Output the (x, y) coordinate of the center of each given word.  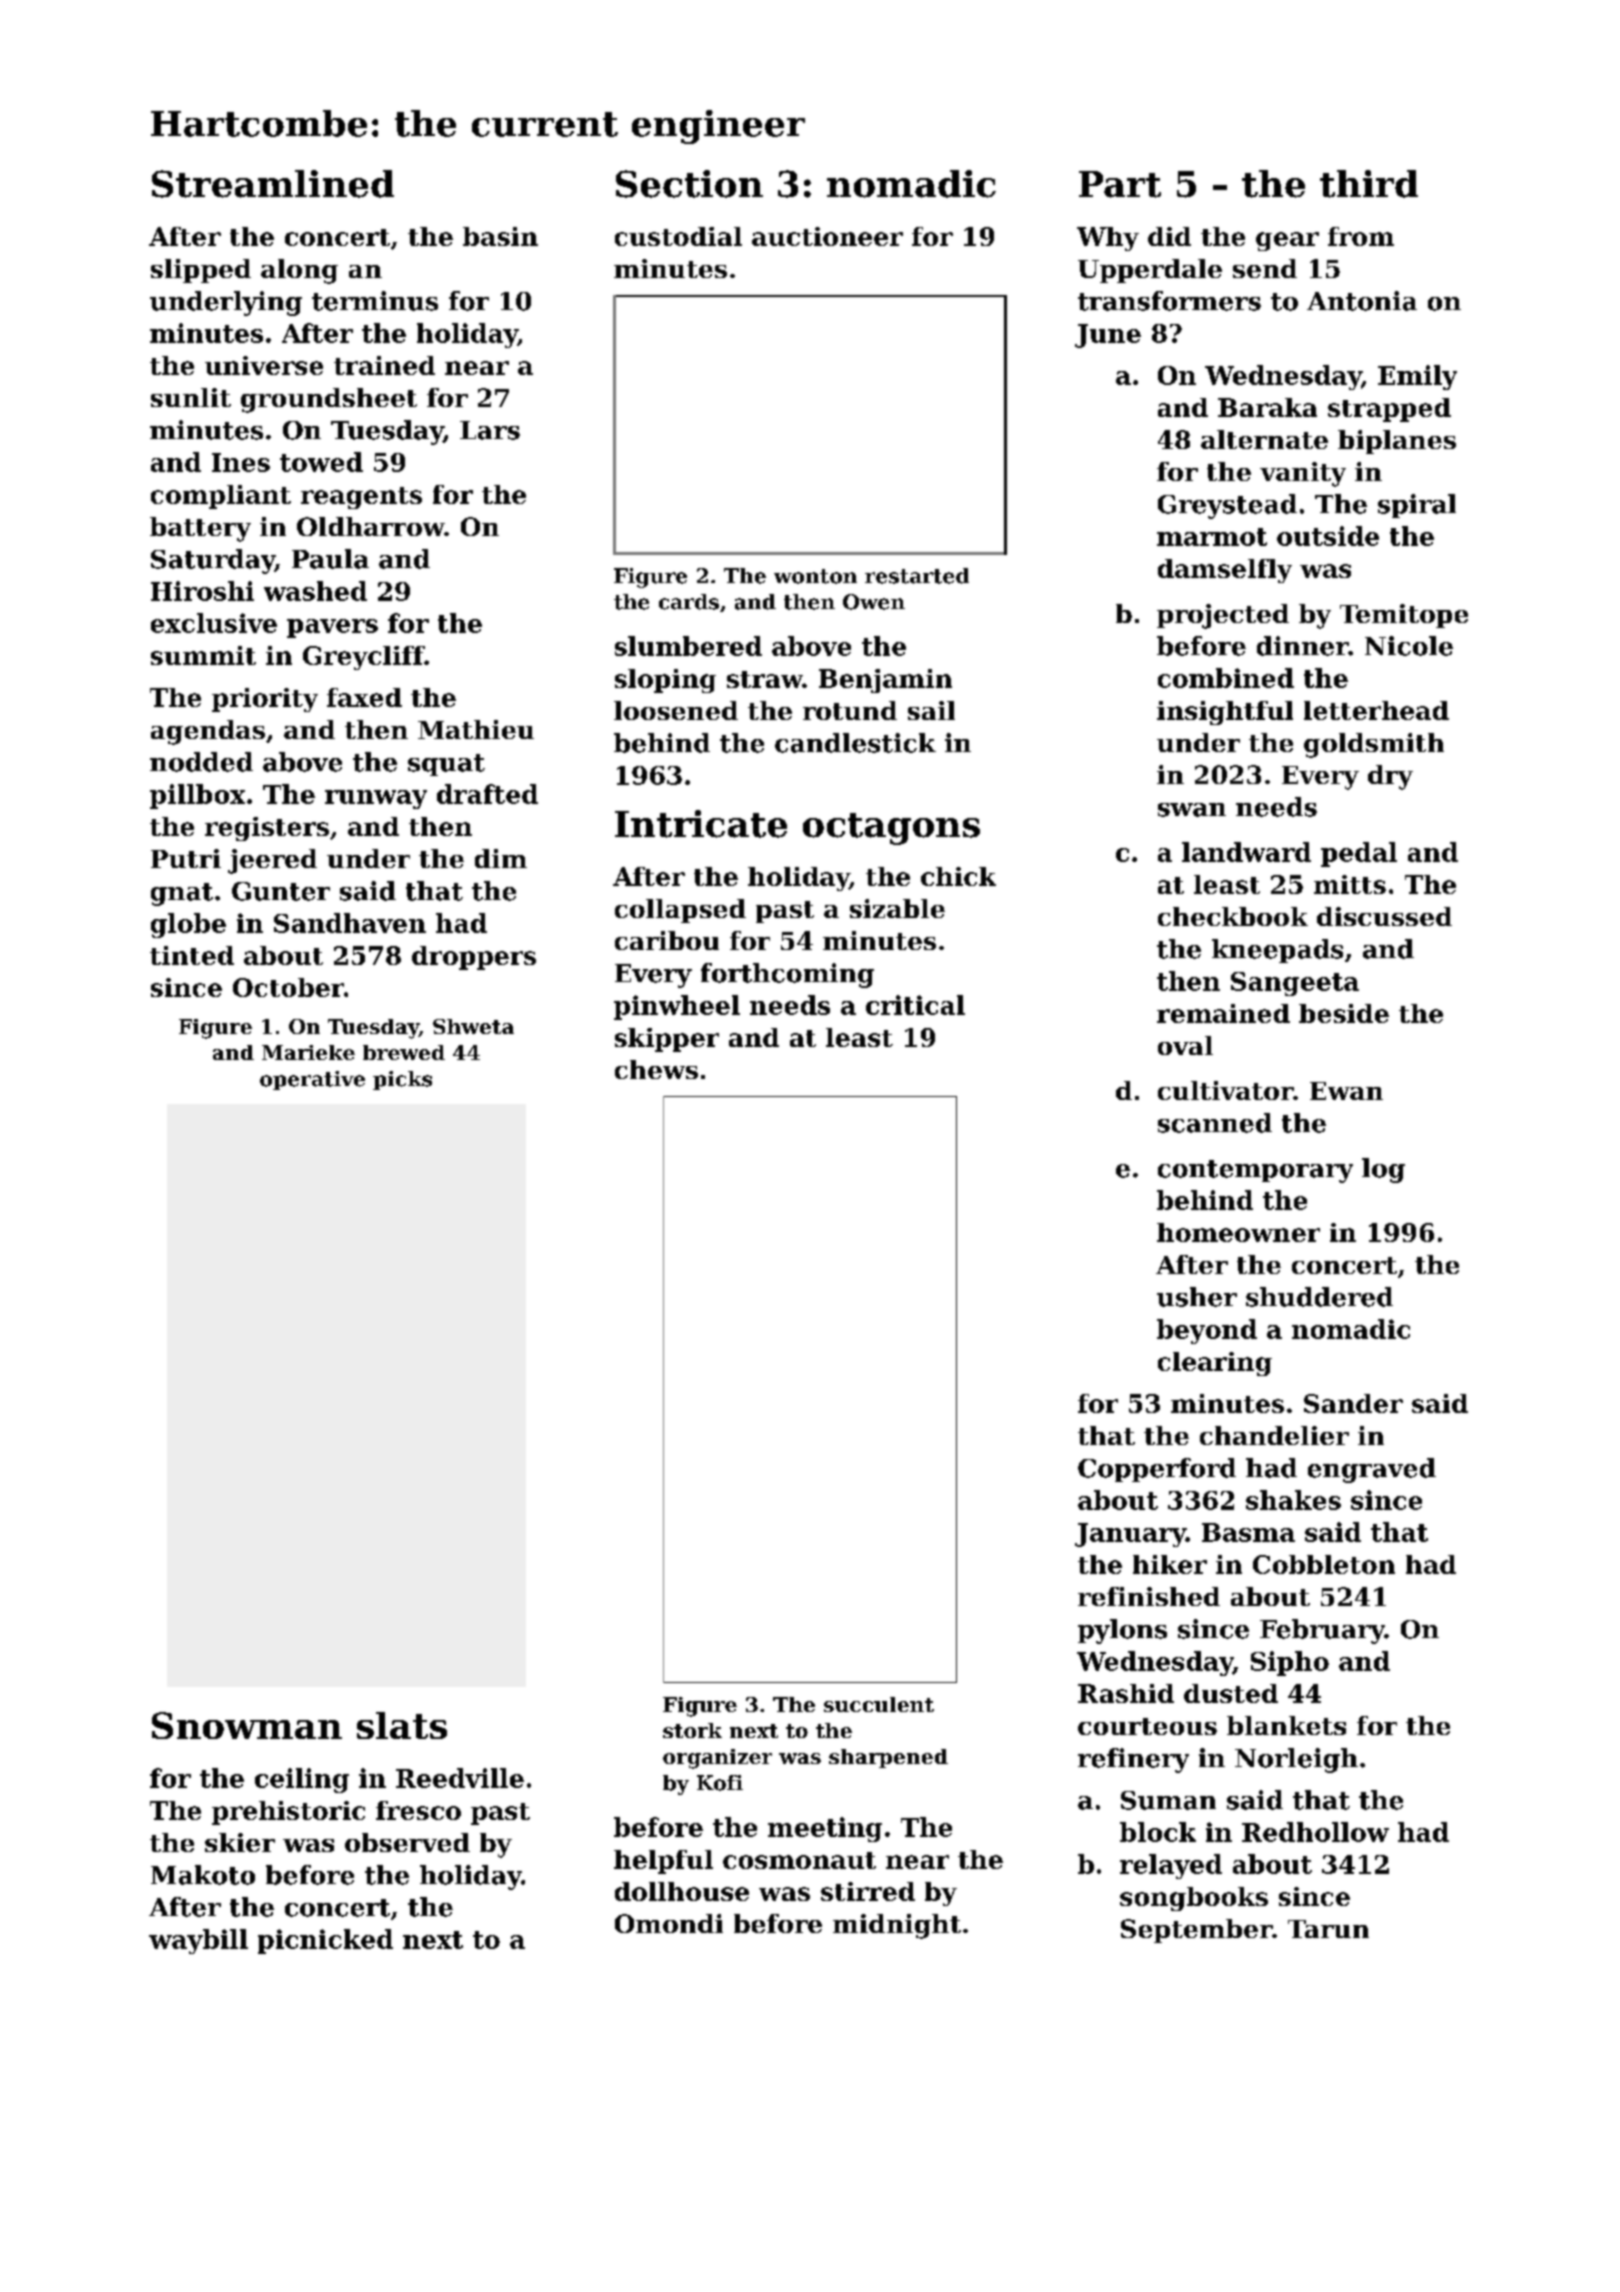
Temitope (1404, 616)
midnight (897, 1926)
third (1369, 184)
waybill (198, 1941)
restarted (917, 576)
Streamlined (273, 184)
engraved (1372, 1470)
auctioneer (827, 236)
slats (402, 1725)
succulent (879, 1704)
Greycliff (363, 658)
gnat (182, 894)
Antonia (1362, 301)
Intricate (701, 824)
